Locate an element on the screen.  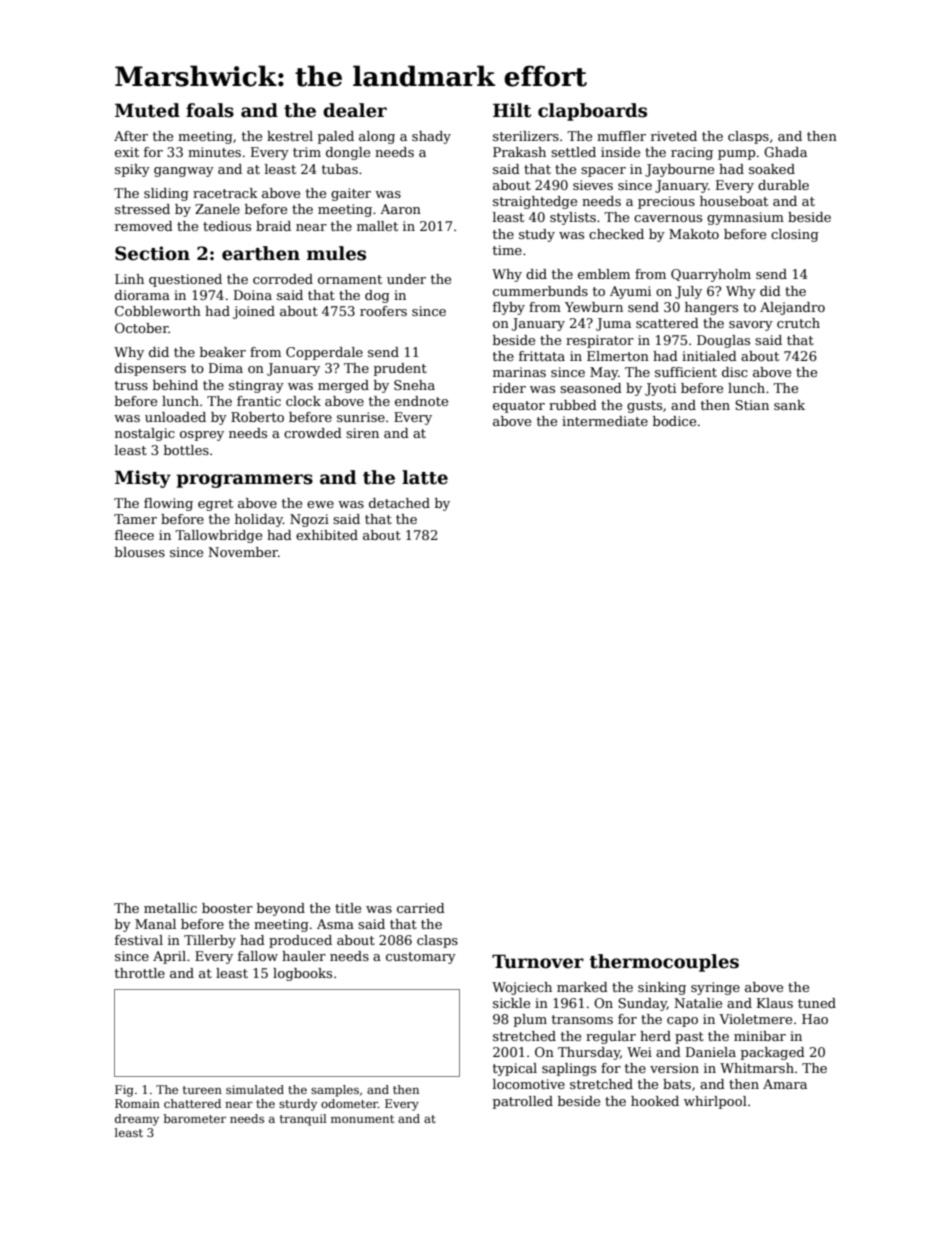
blouses is located at coordinates (140, 552).
